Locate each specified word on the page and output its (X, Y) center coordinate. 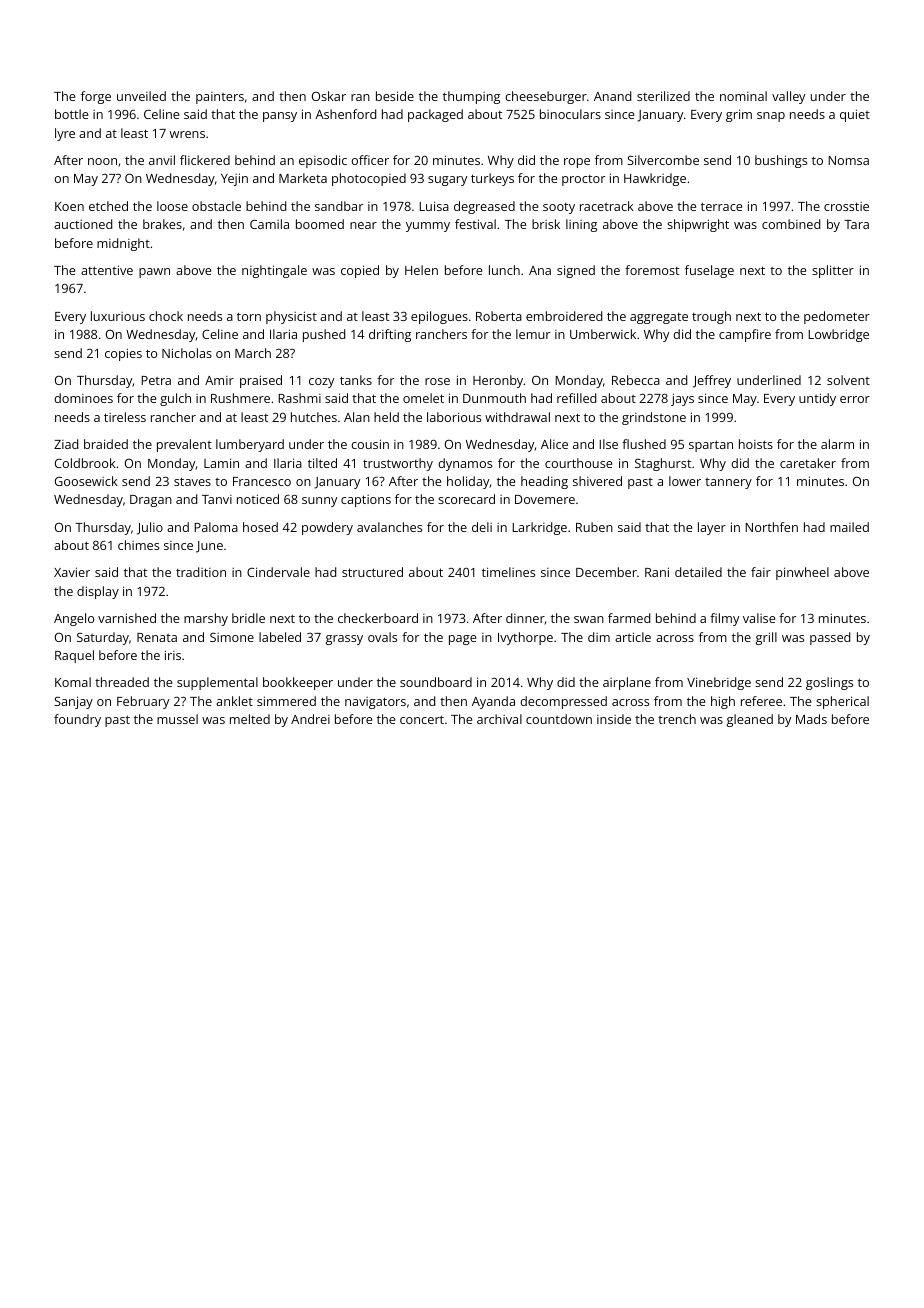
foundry (77, 720)
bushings (781, 161)
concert (422, 719)
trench (677, 719)
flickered (205, 160)
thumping (471, 97)
